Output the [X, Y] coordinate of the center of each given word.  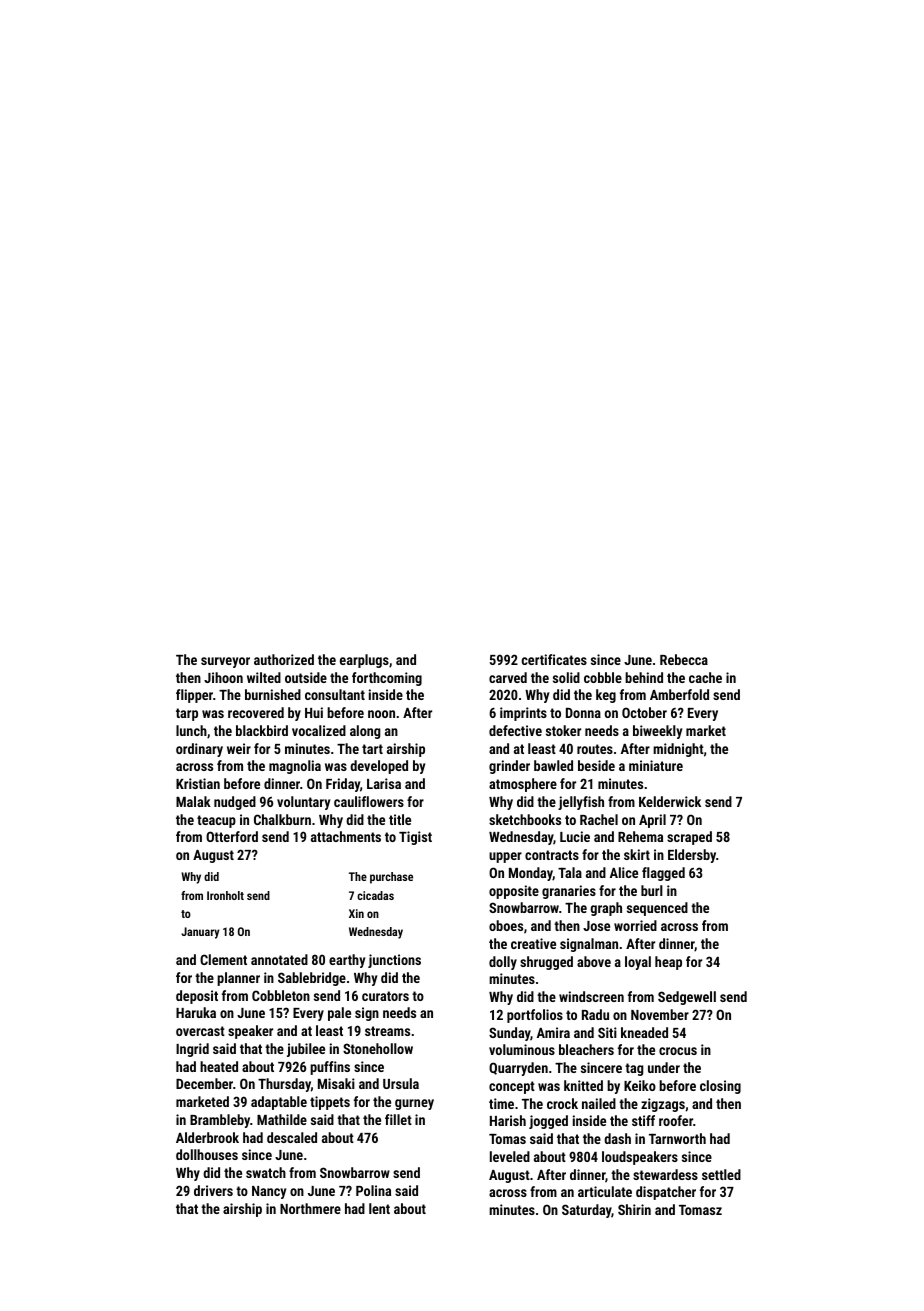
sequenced [657, 909]
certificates [554, 659]
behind [644, 677]
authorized [284, 659]
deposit [197, 997]
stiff [643, 1120]
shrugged [546, 963]
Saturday [587, 1211]
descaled [292, 1137]
